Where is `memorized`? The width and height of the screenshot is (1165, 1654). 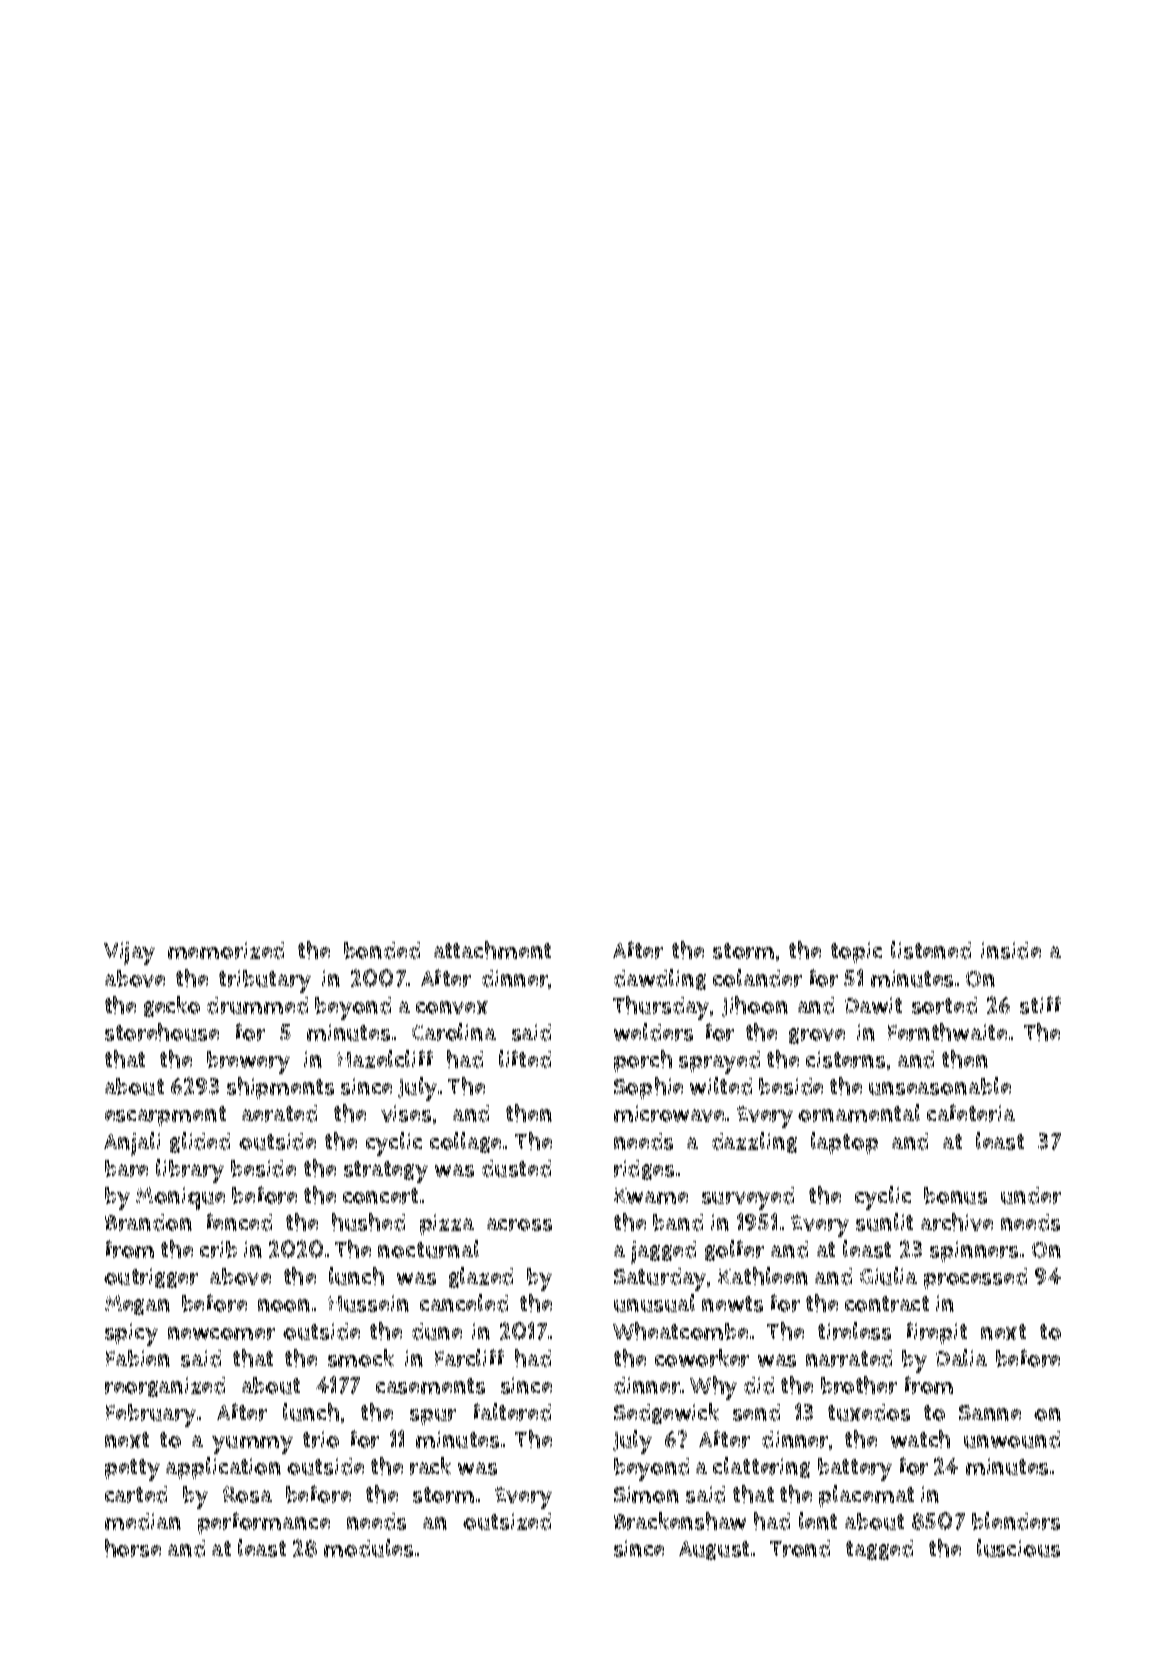
memorized is located at coordinates (226, 950).
